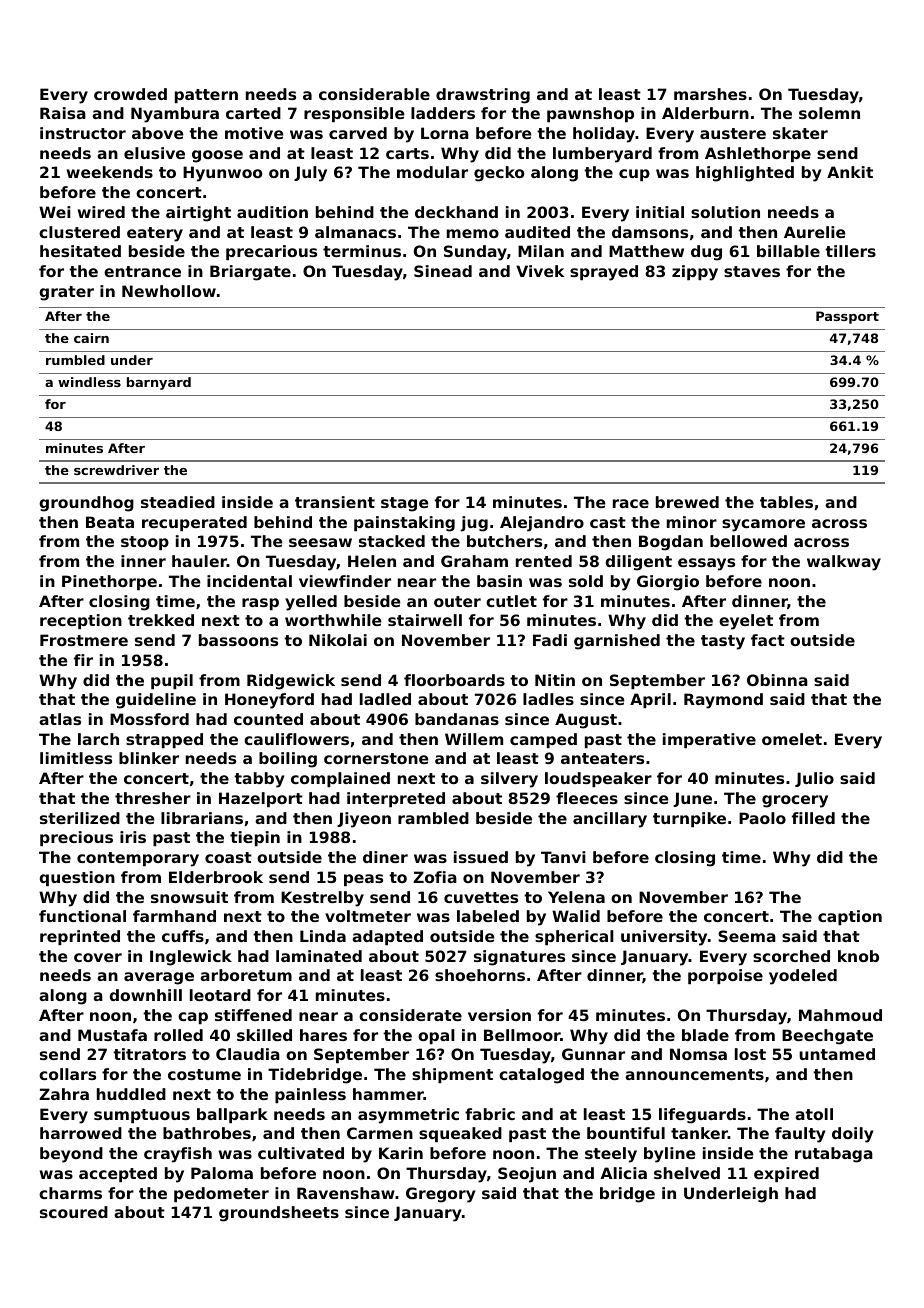  Describe the element at coordinates (829, 113) in the document. I see `solemn` at that location.
